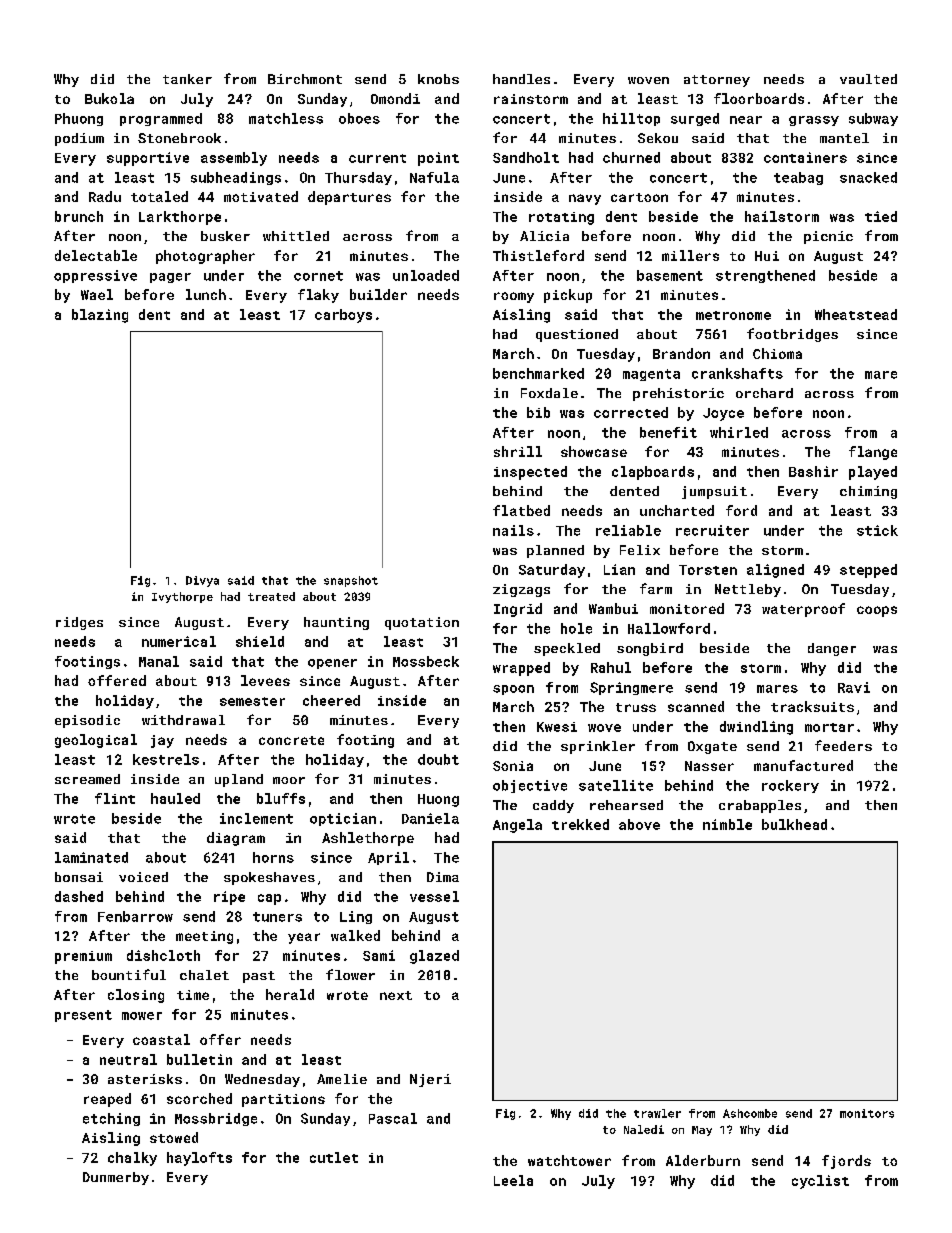  Describe the element at coordinates (161, 119) in the screenshot. I see `programmed` at that location.
